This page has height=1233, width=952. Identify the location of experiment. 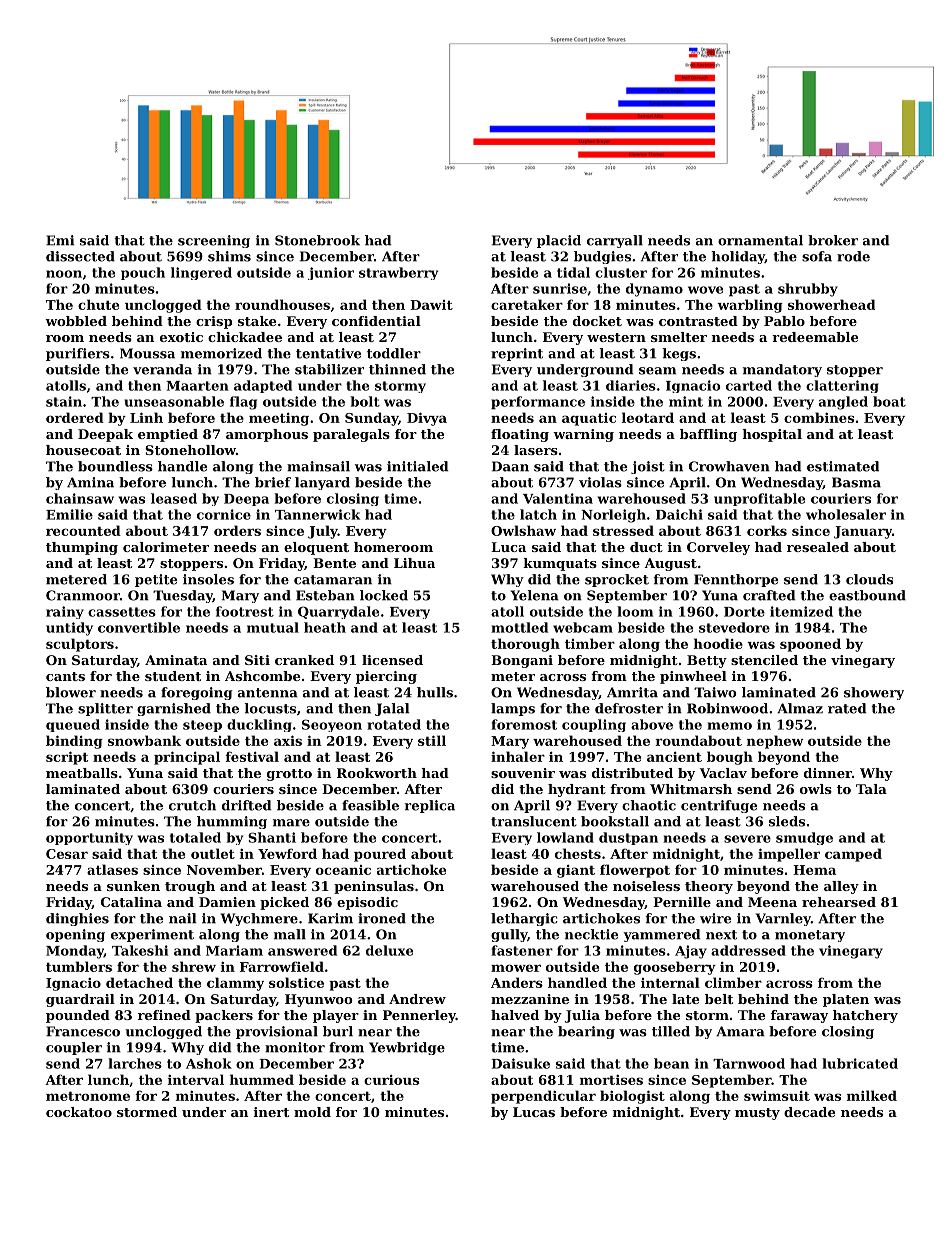
(152, 935).
